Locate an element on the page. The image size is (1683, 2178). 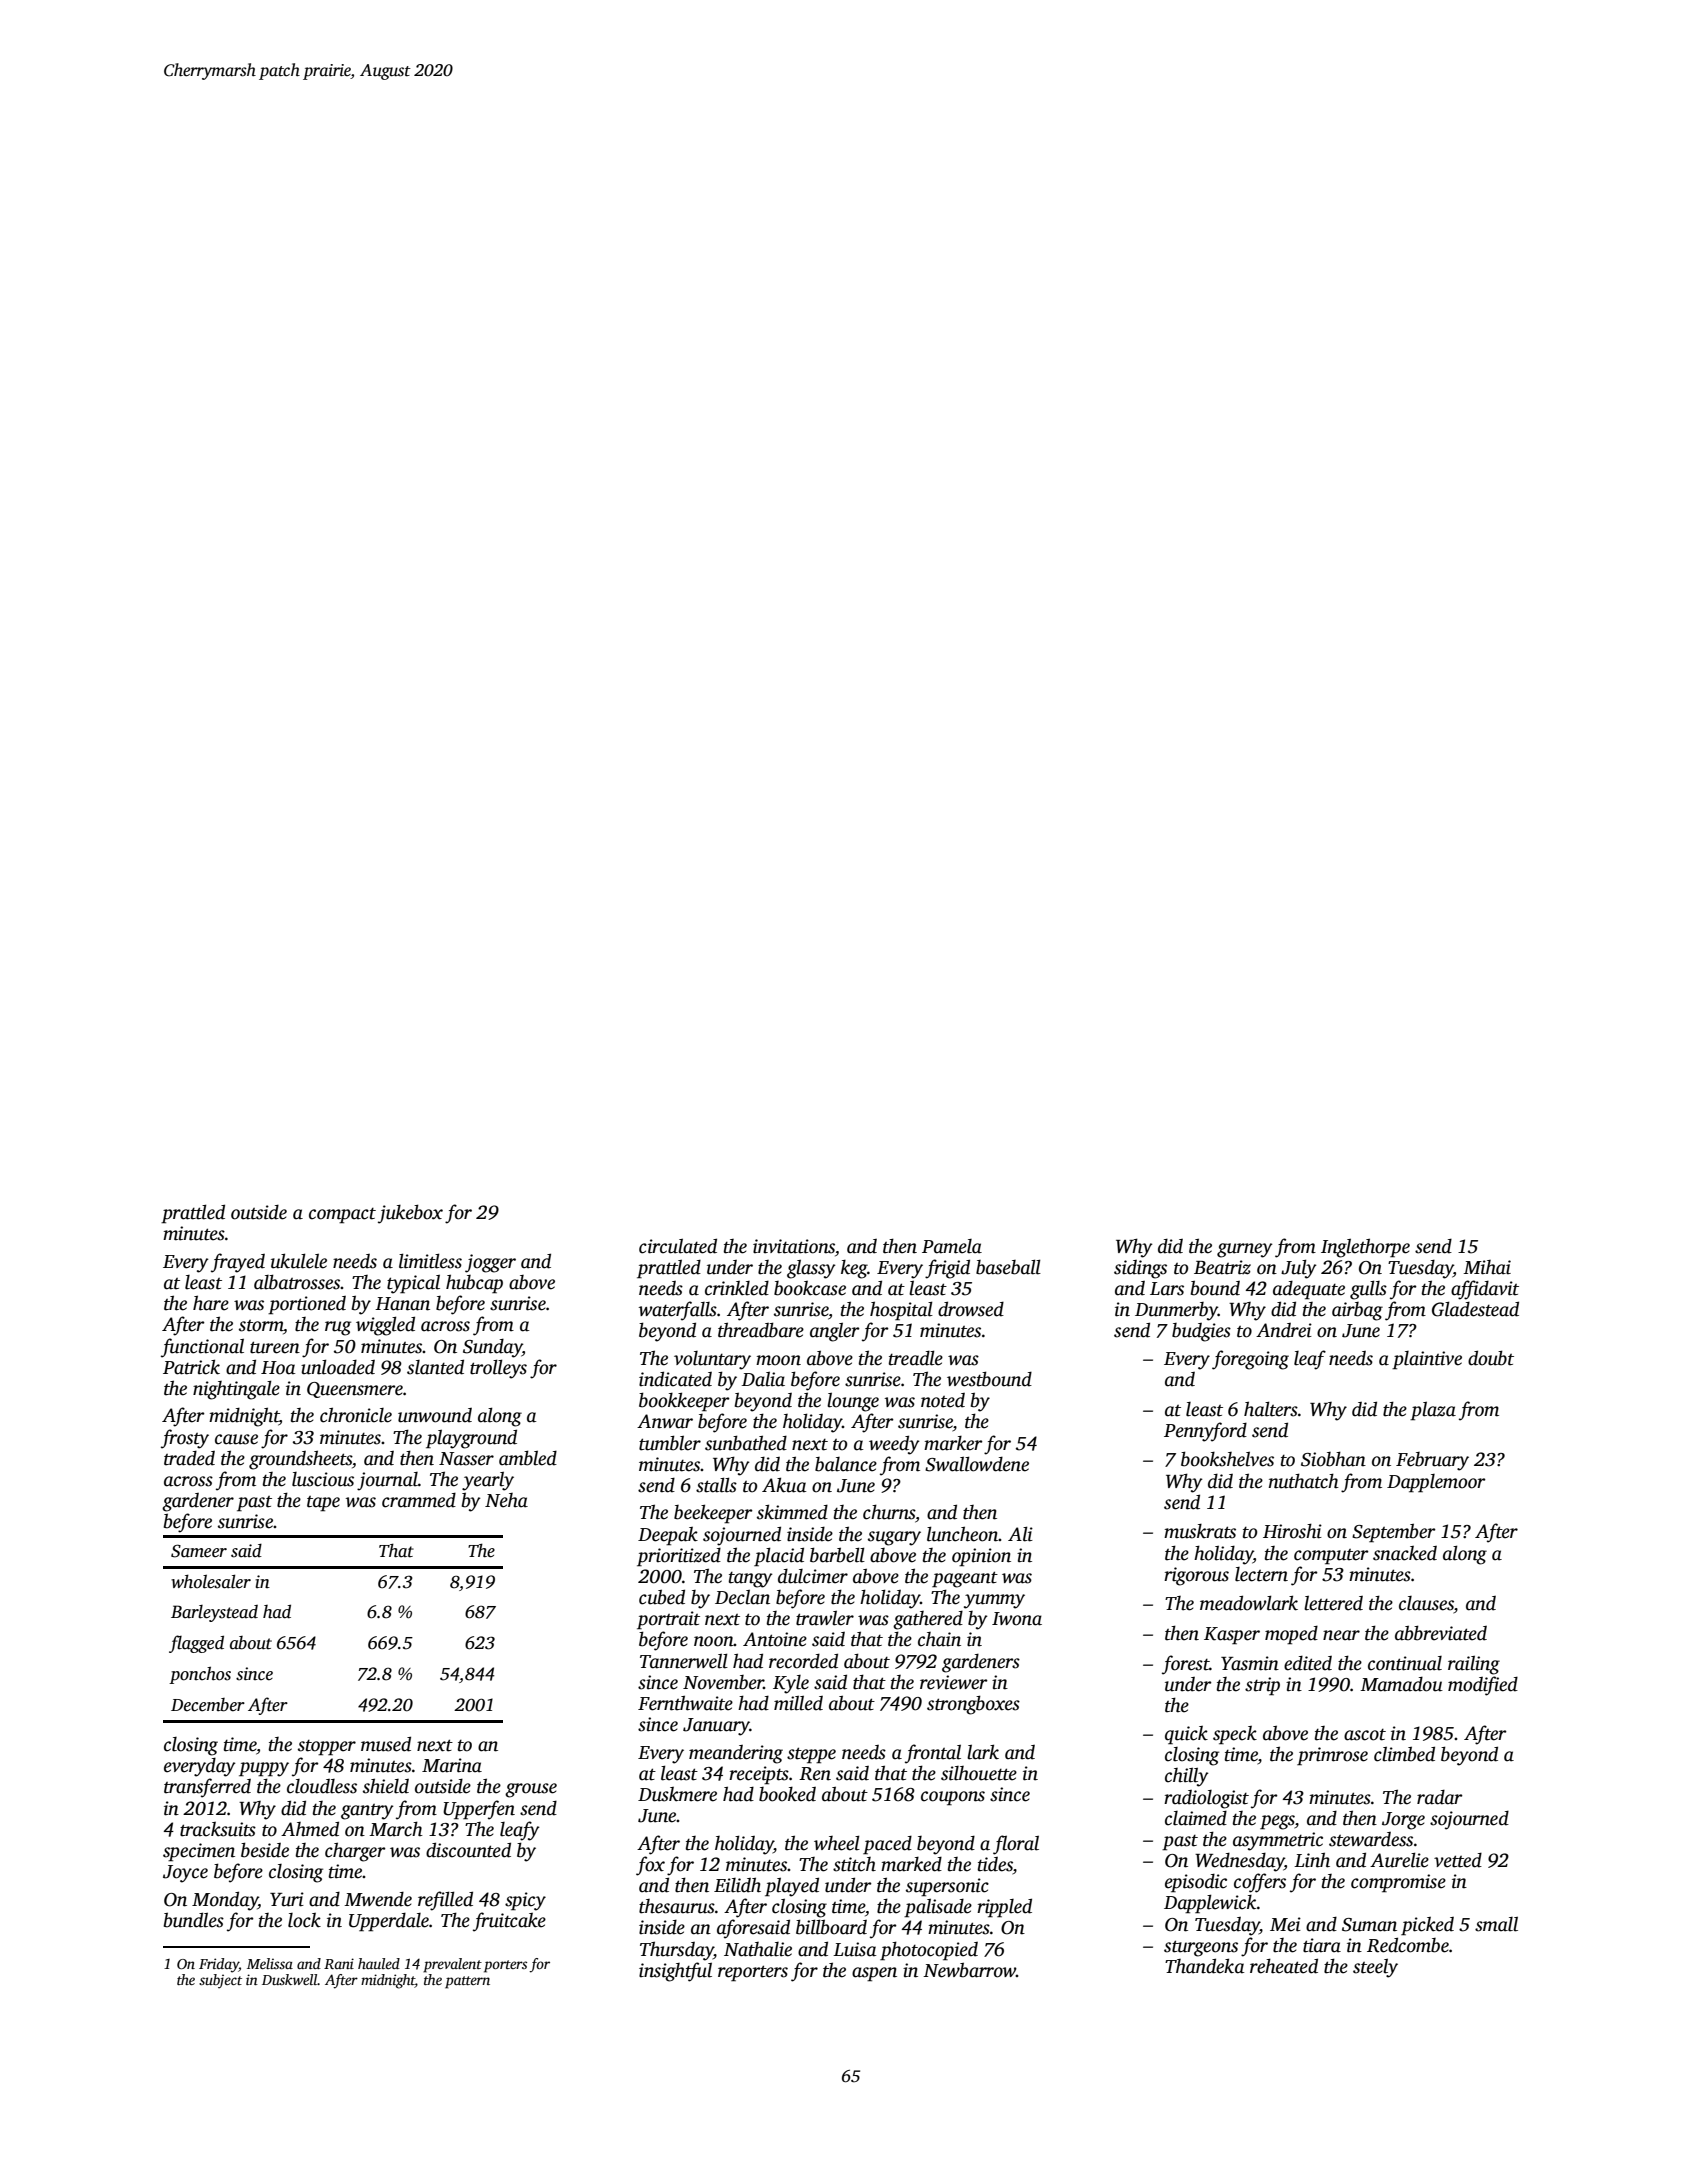
Duskmere is located at coordinates (677, 1794).
